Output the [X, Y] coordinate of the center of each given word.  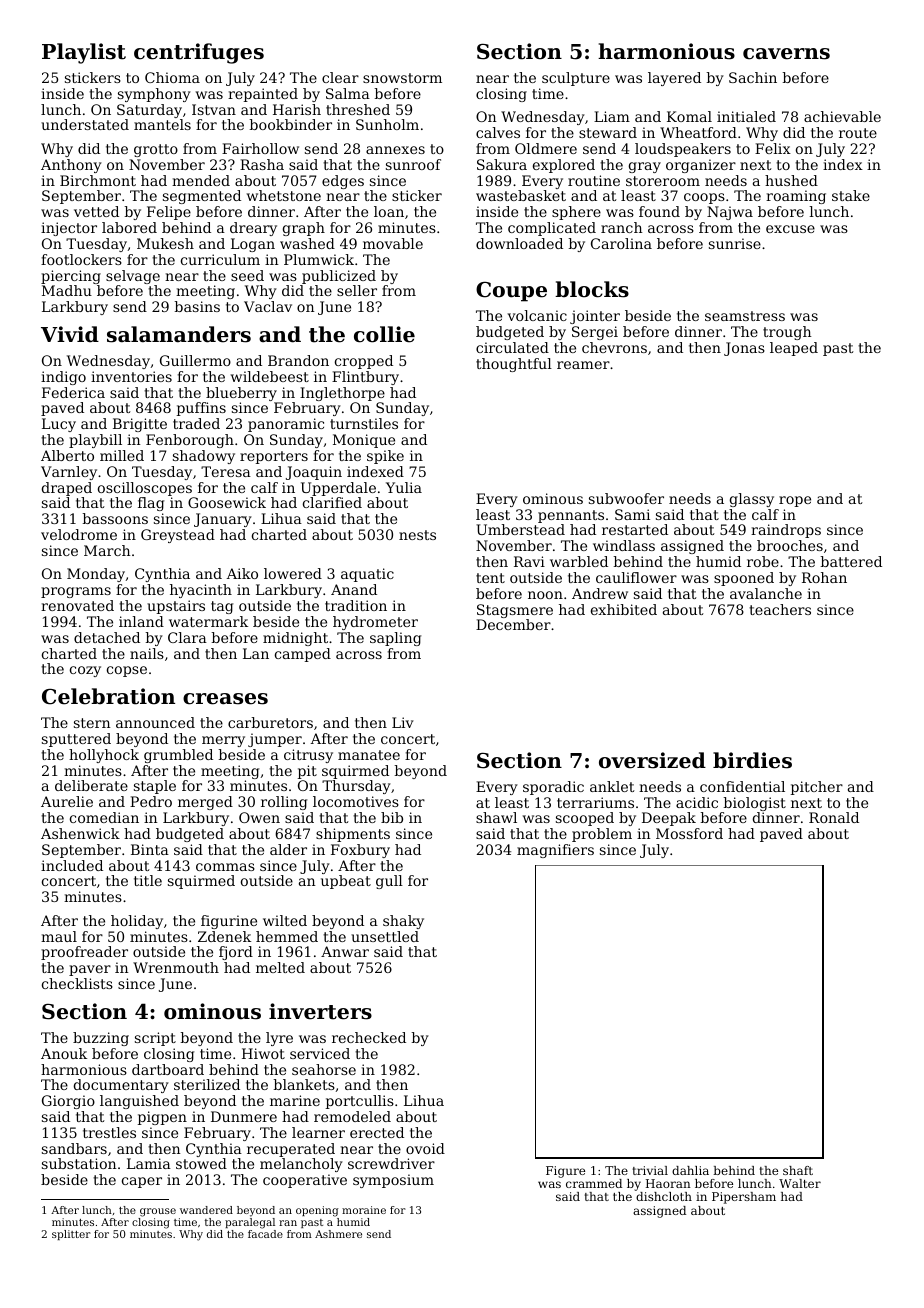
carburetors [270, 722]
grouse [158, 1212]
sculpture [576, 79]
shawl [496, 817]
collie [384, 334]
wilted [285, 920]
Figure [565, 1172]
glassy [752, 500]
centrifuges [199, 53]
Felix [773, 148]
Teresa [226, 471]
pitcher [817, 788]
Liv [403, 722]
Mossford [689, 833]
